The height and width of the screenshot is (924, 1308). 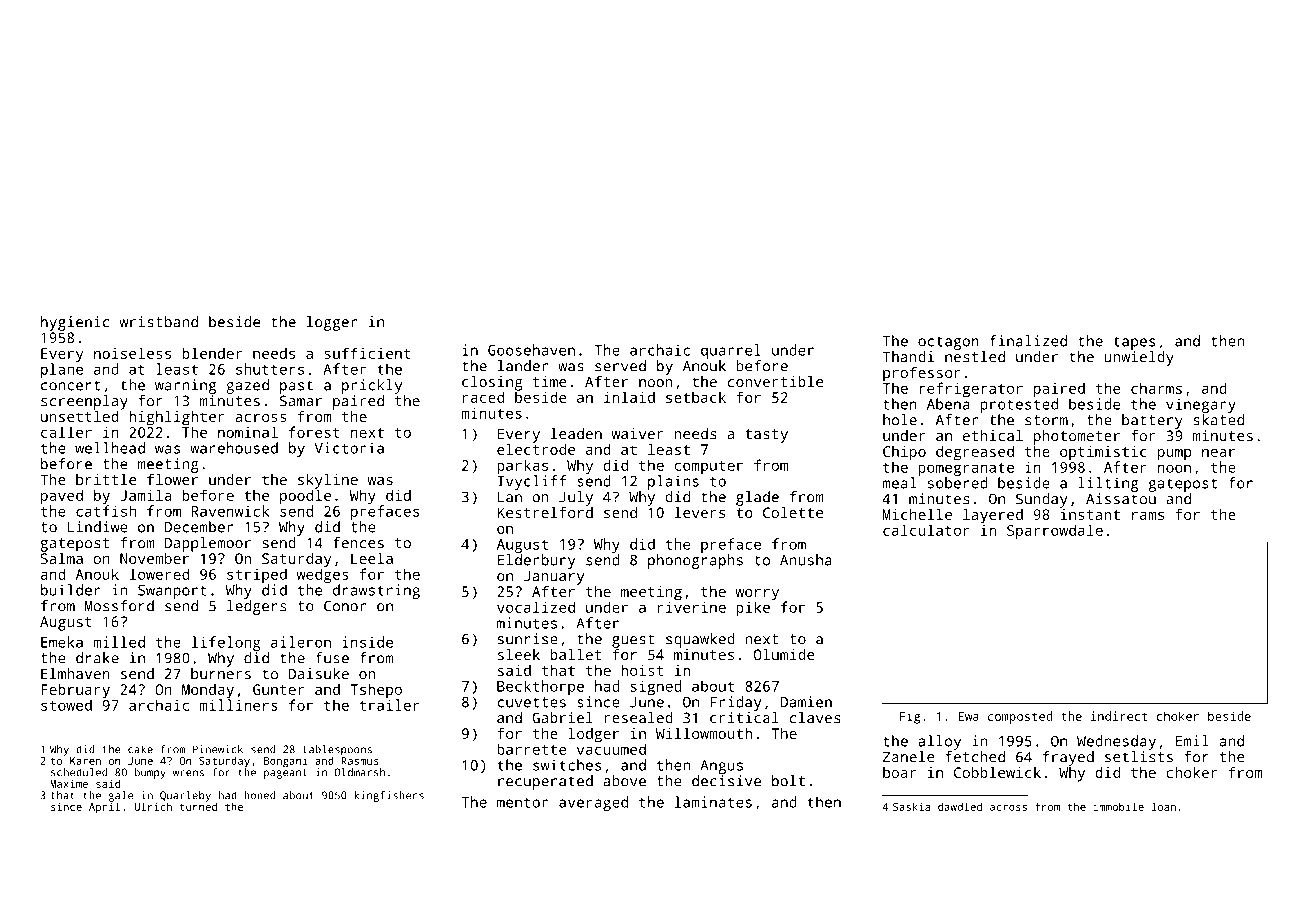 What do you see at coordinates (332, 323) in the screenshot?
I see `logger` at bounding box center [332, 323].
